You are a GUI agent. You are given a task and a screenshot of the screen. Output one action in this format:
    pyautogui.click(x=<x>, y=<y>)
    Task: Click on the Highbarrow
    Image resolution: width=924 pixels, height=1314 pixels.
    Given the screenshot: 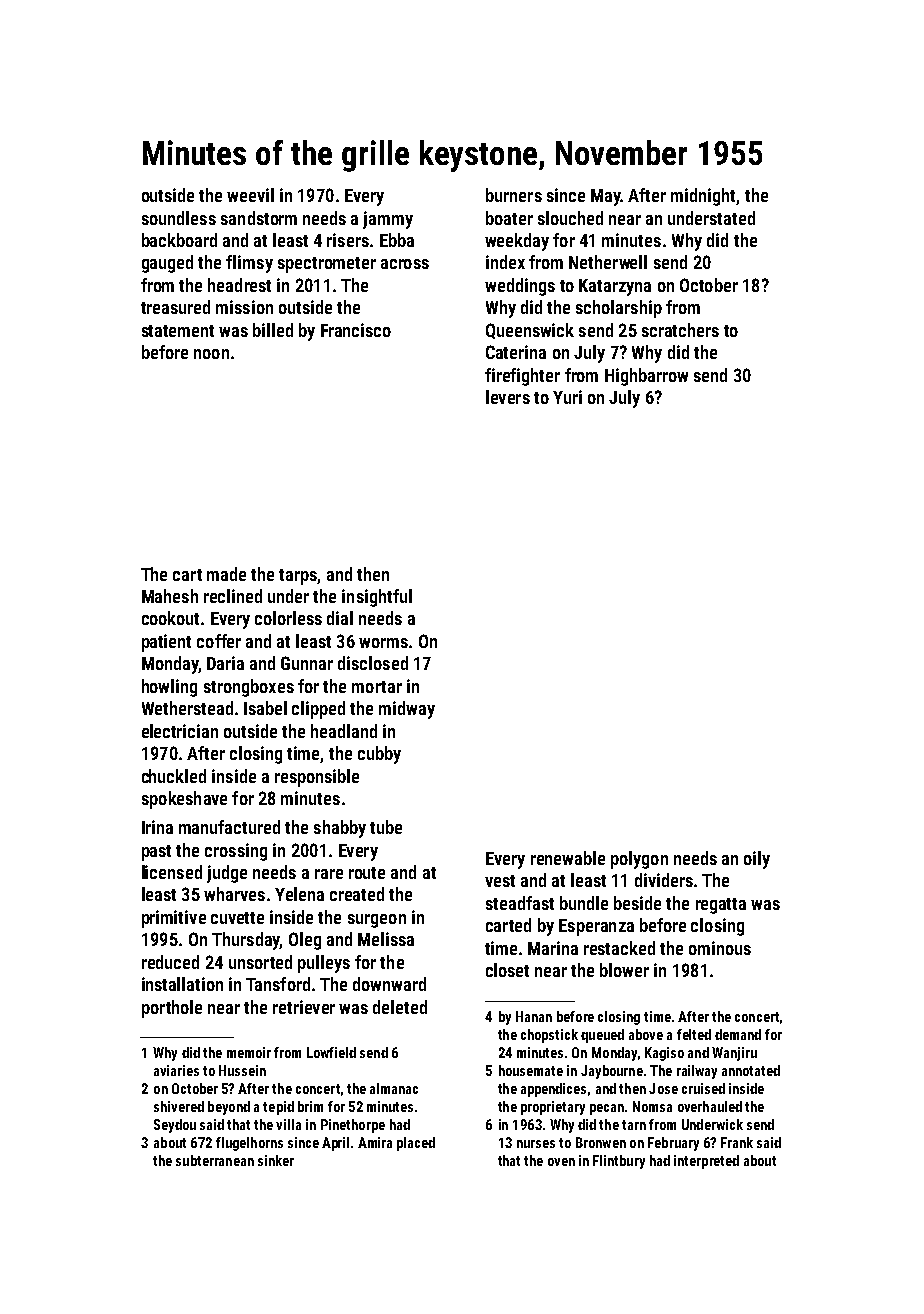 What is the action you would take?
    pyautogui.click(x=646, y=377)
